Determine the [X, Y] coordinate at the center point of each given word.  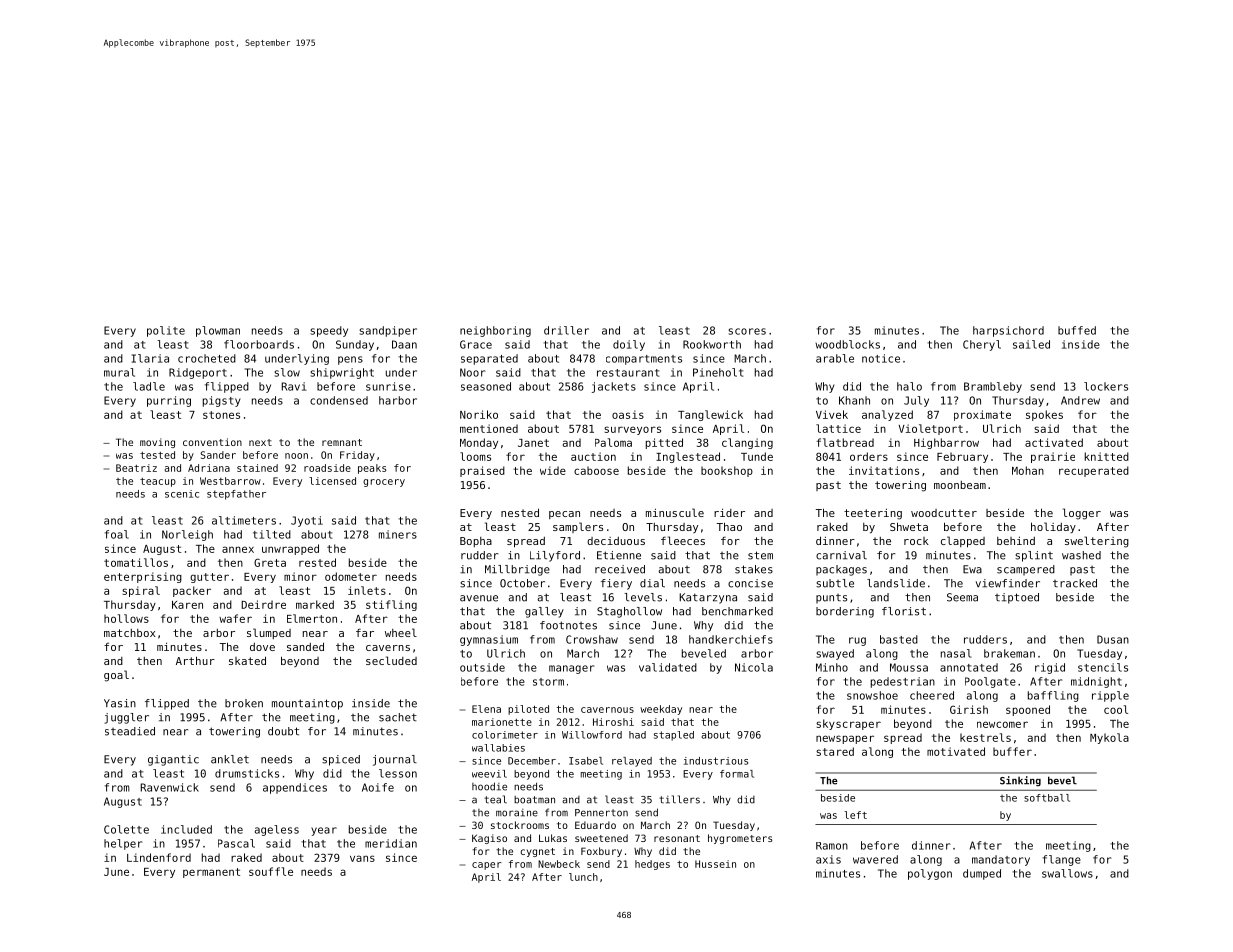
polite [166, 331]
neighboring [495, 331]
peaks [372, 469]
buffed [1077, 330]
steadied [130, 731]
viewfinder [1008, 583]
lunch [583, 877]
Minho [832, 667]
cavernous [607, 710]
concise [750, 583]
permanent [211, 873]
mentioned [489, 428]
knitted [1106, 456]
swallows [1067, 873]
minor [300, 576]
